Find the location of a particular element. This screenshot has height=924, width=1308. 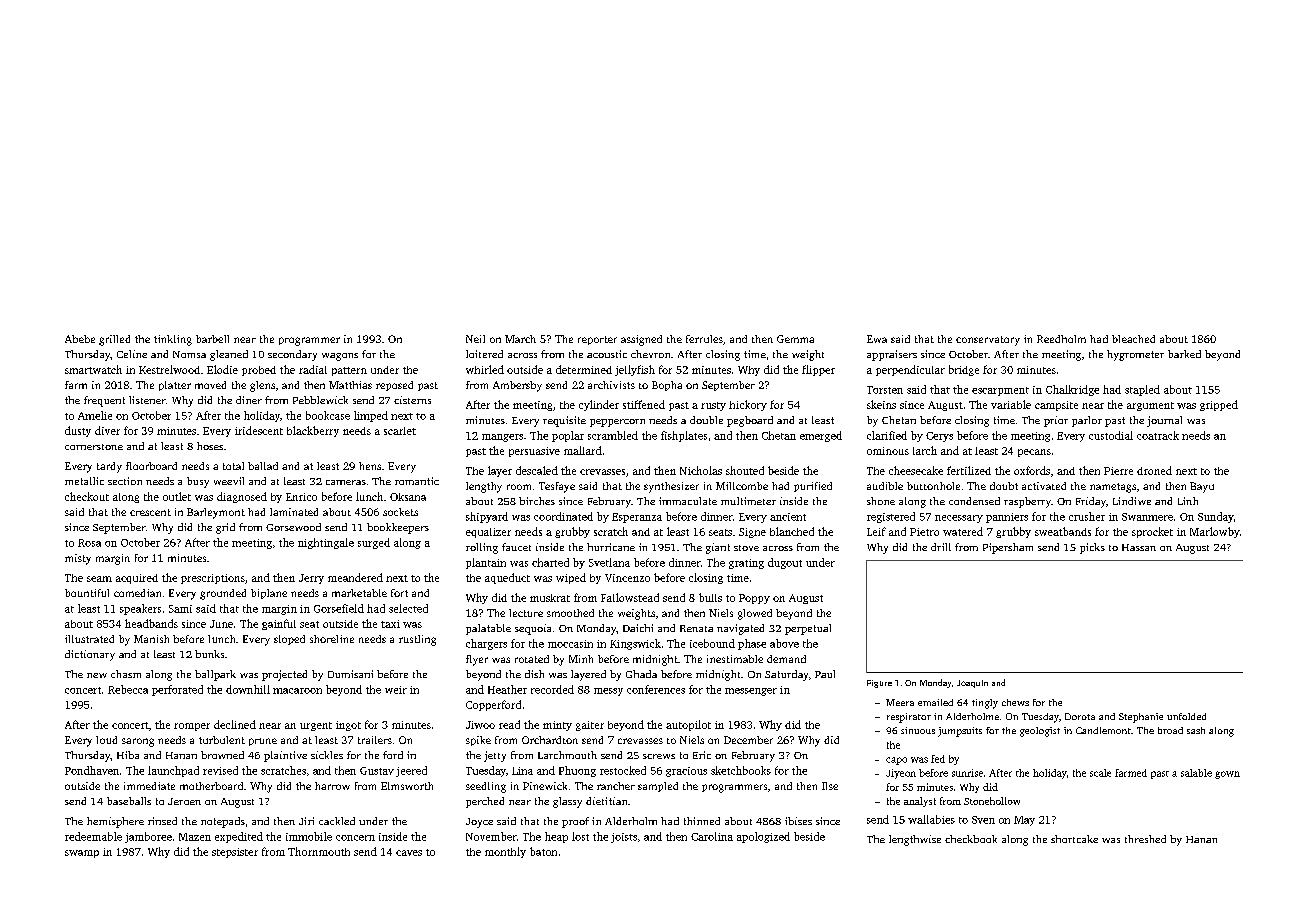

sockets is located at coordinates (400, 512).
